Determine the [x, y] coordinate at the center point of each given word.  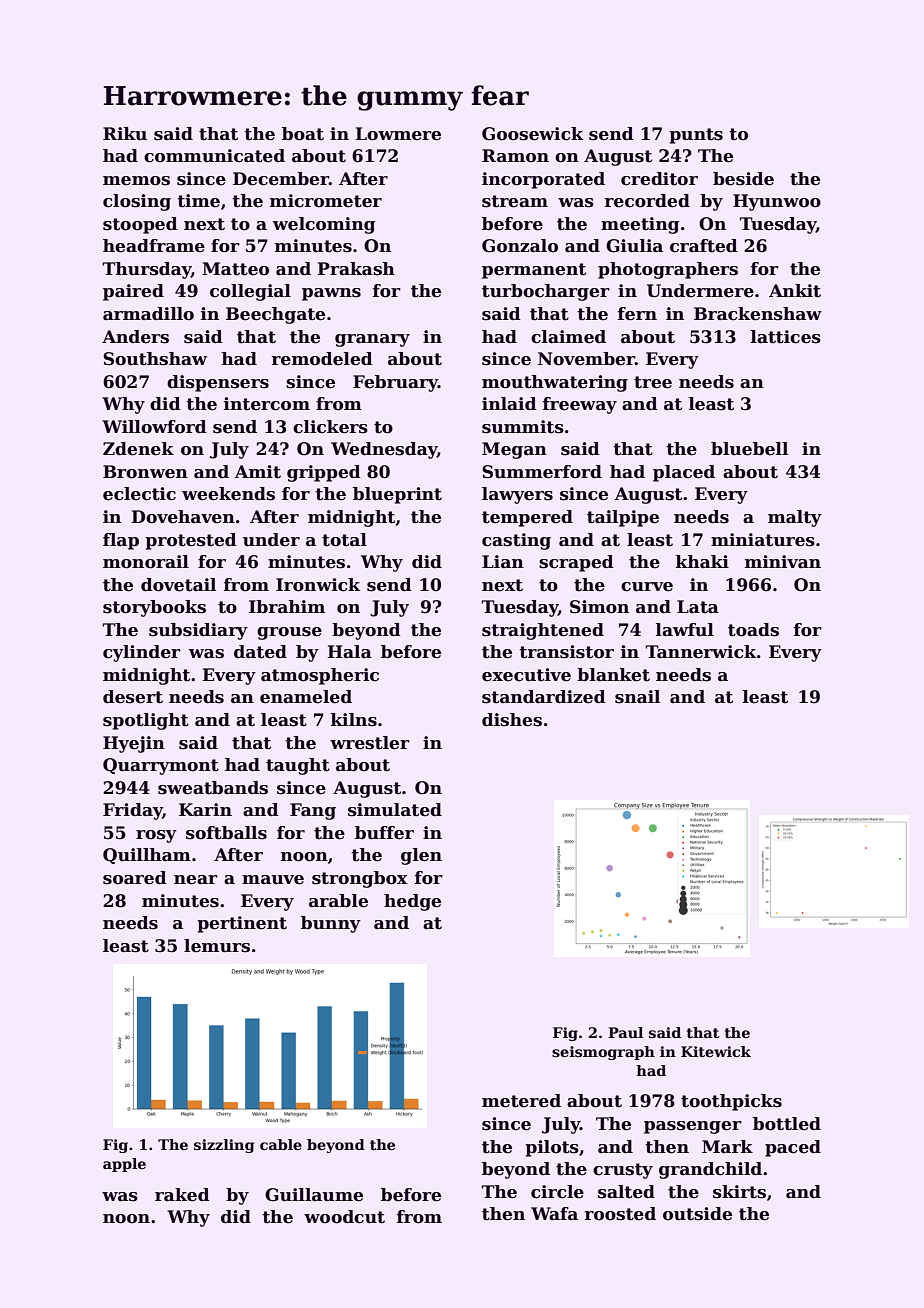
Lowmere [398, 134]
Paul [625, 1032]
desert [133, 697]
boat [303, 134]
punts [696, 136]
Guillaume [314, 1195]
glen [421, 856]
